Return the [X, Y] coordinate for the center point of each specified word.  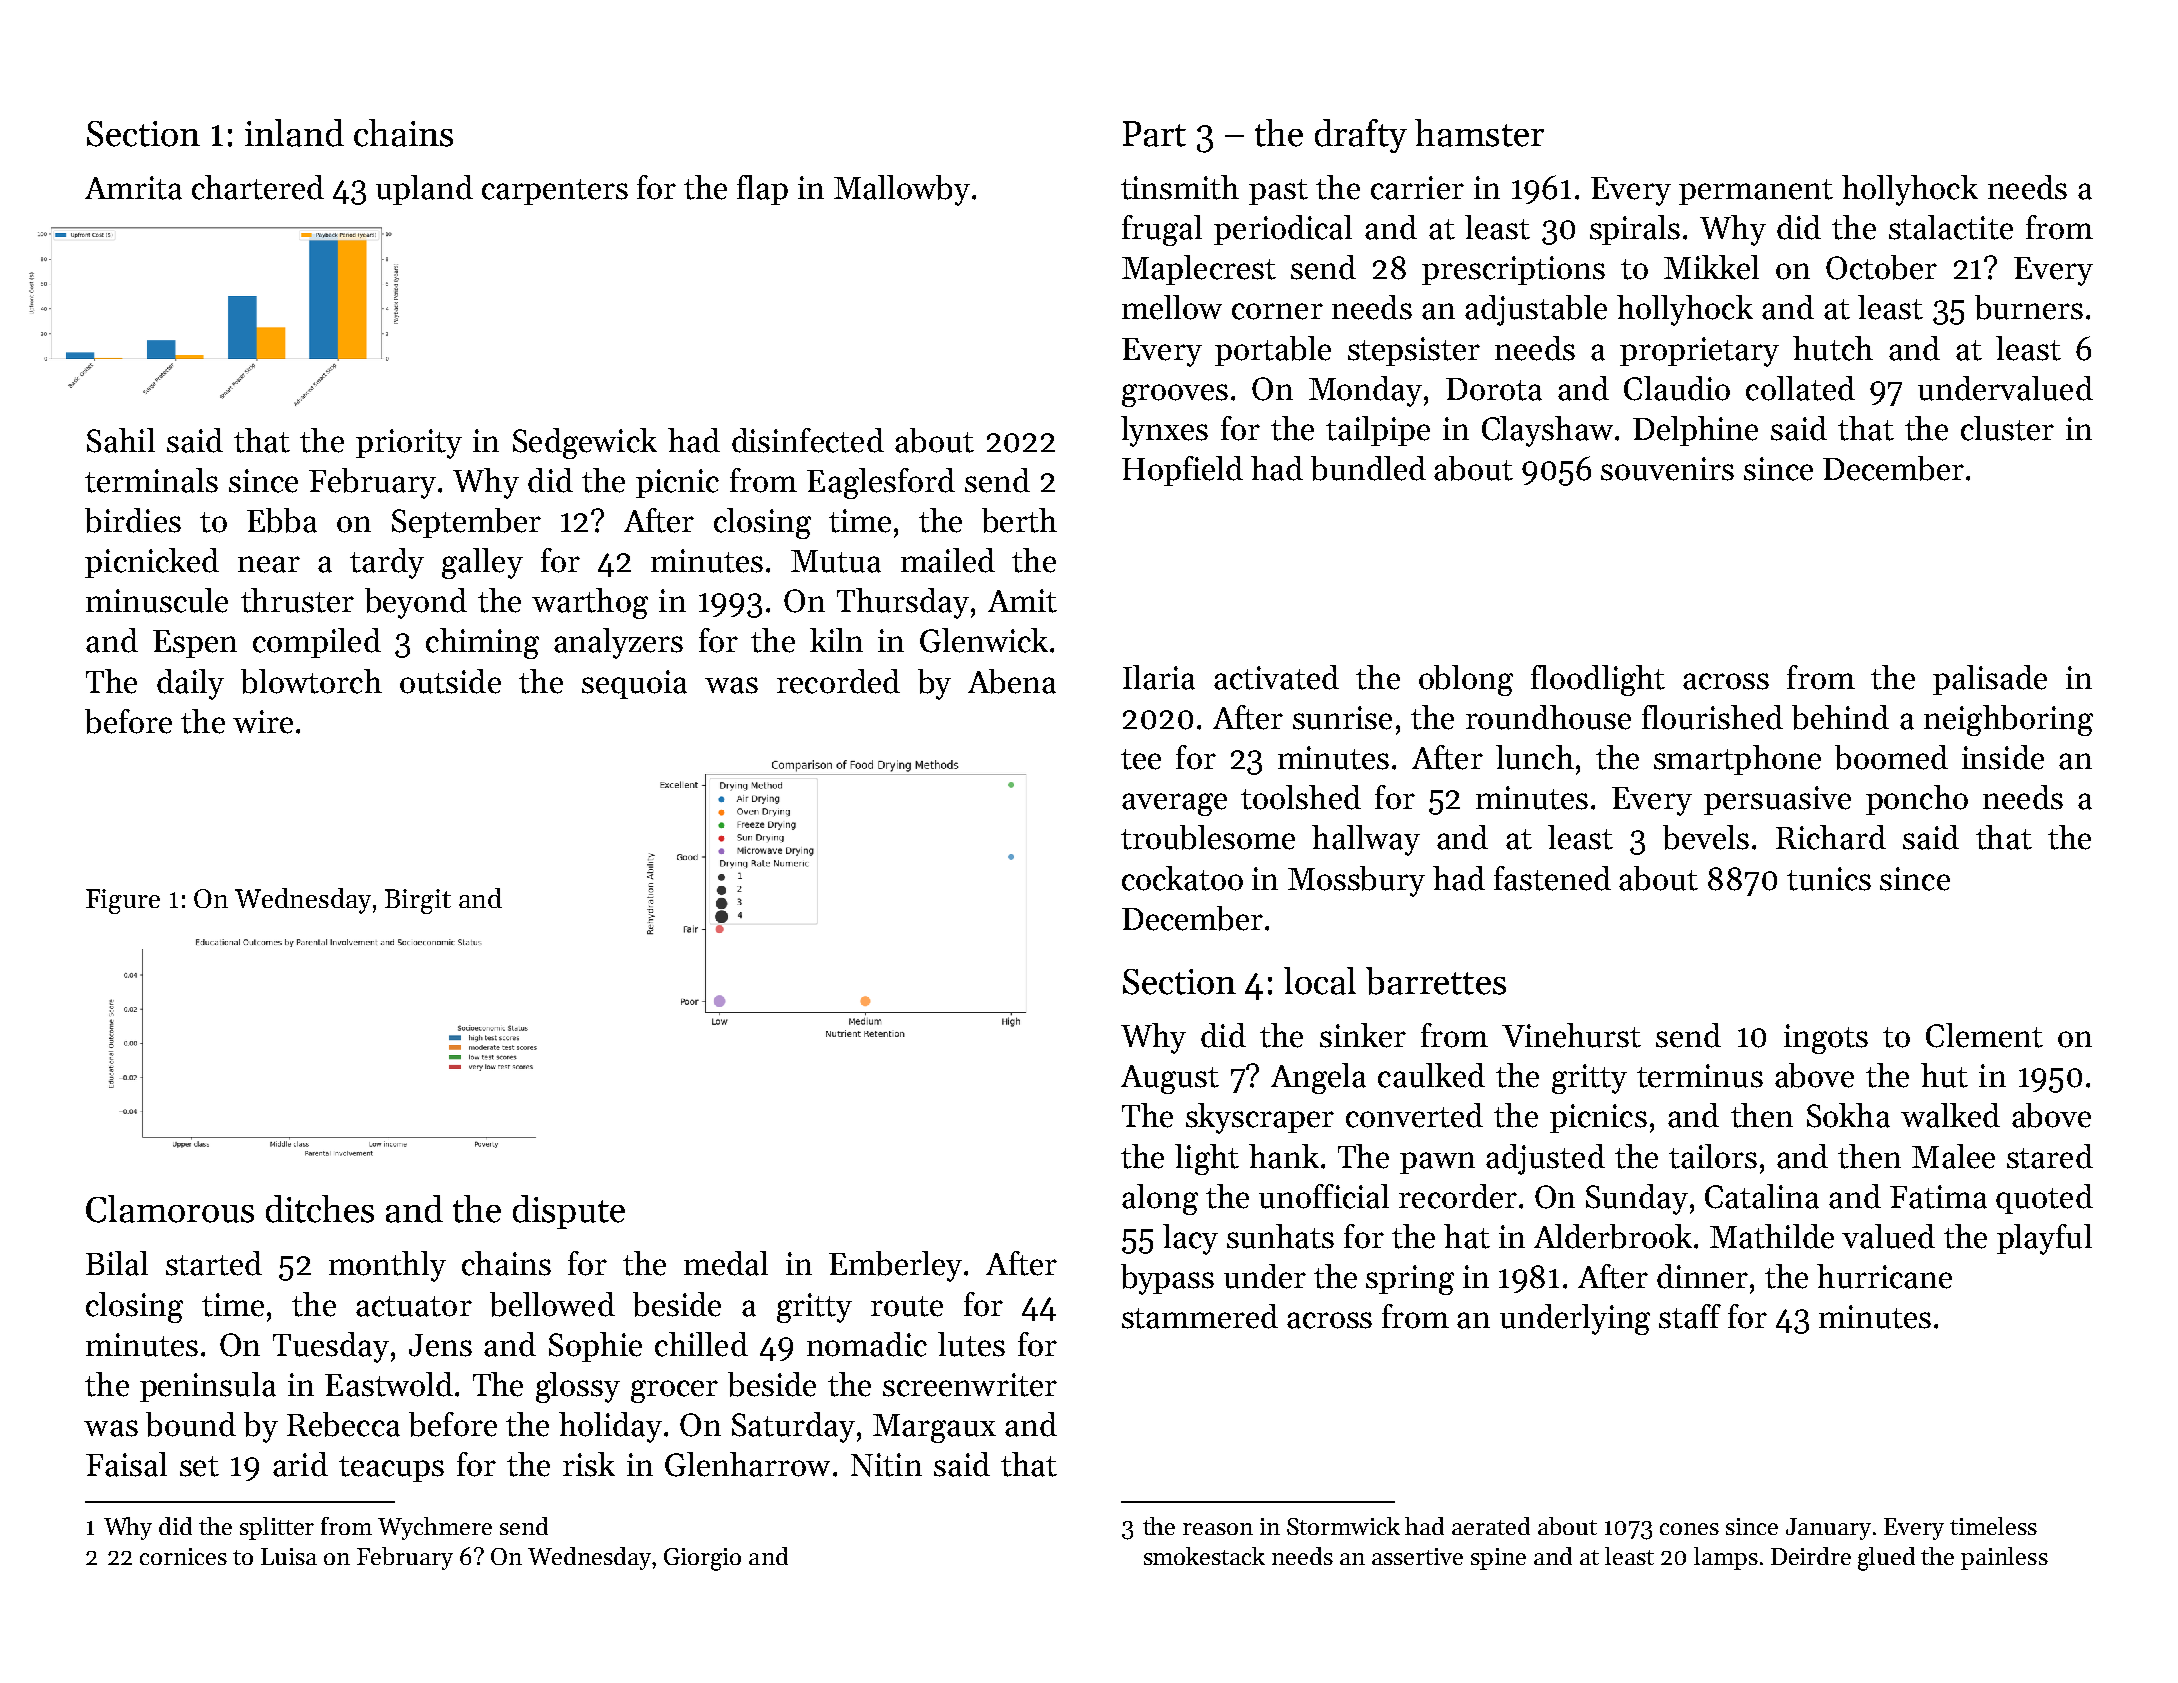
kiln [836, 640]
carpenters [555, 192]
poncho [1917, 800]
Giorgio [702, 1559]
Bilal [117, 1263]
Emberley [895, 1266]
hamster [1479, 133]
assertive [1417, 1556]
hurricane [1884, 1276]
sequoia [634, 684]
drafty [1361, 136]
